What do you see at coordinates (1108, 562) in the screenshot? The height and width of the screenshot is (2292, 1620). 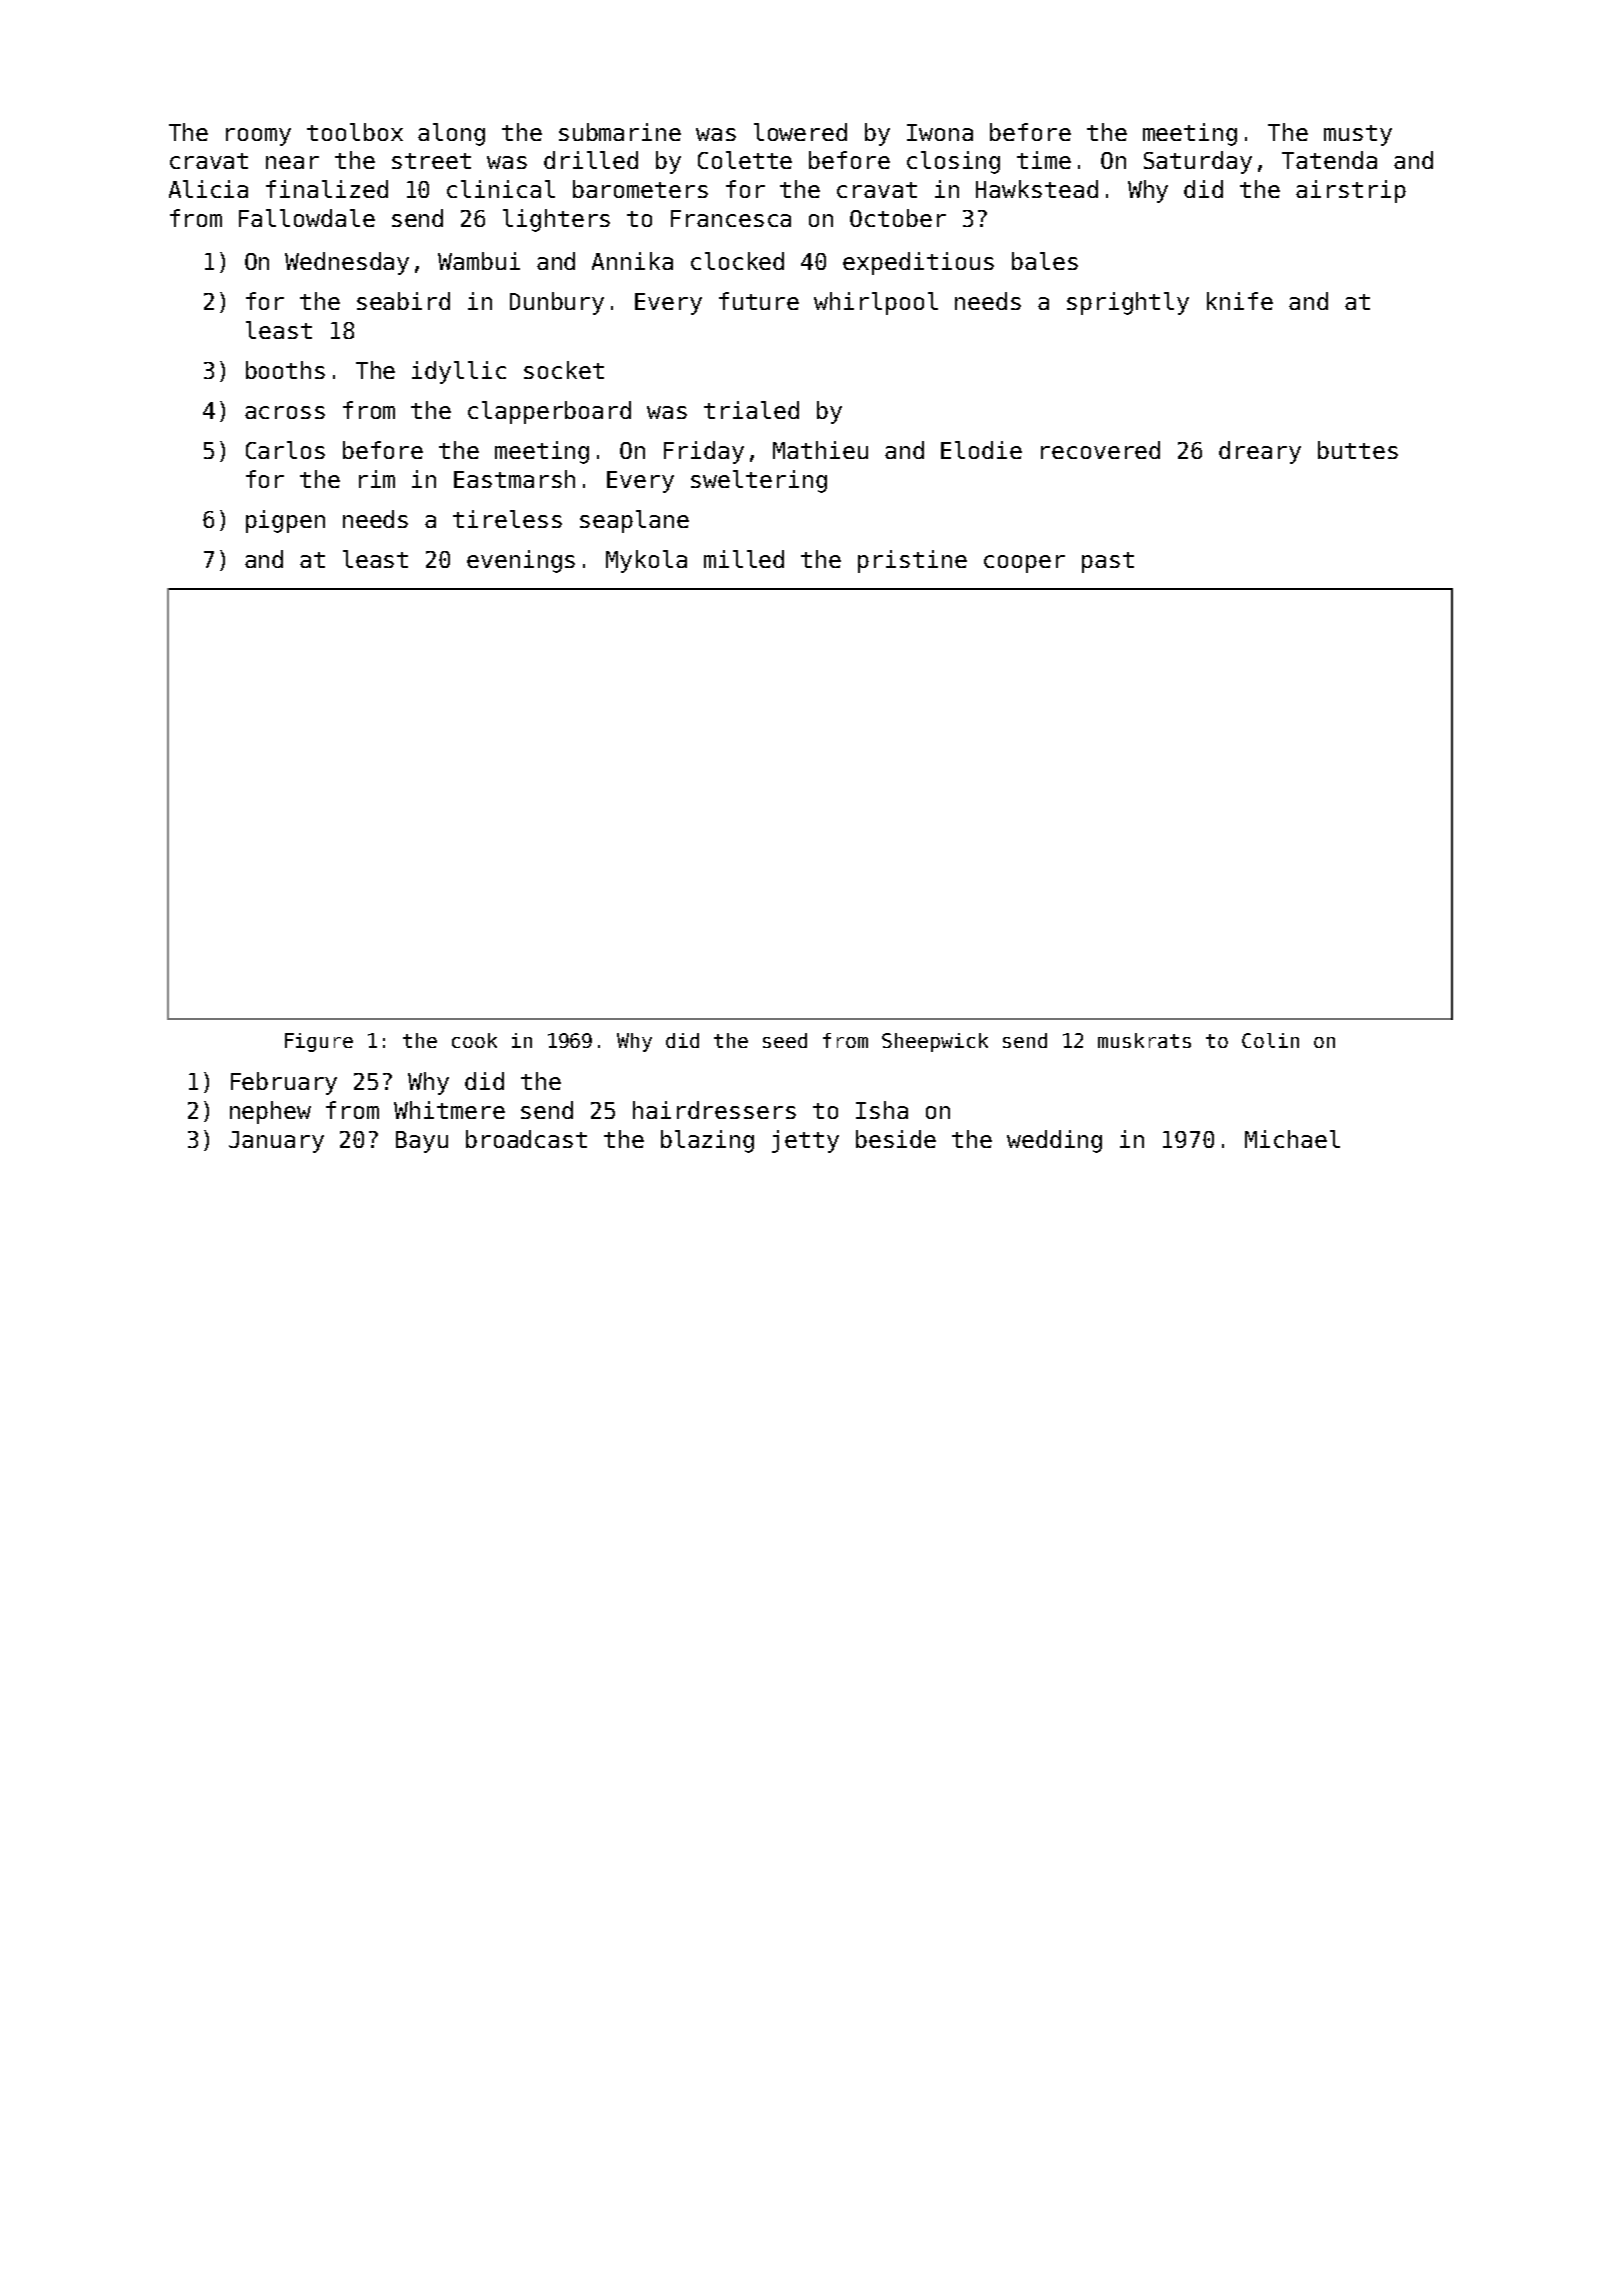 I see `past` at bounding box center [1108, 562].
